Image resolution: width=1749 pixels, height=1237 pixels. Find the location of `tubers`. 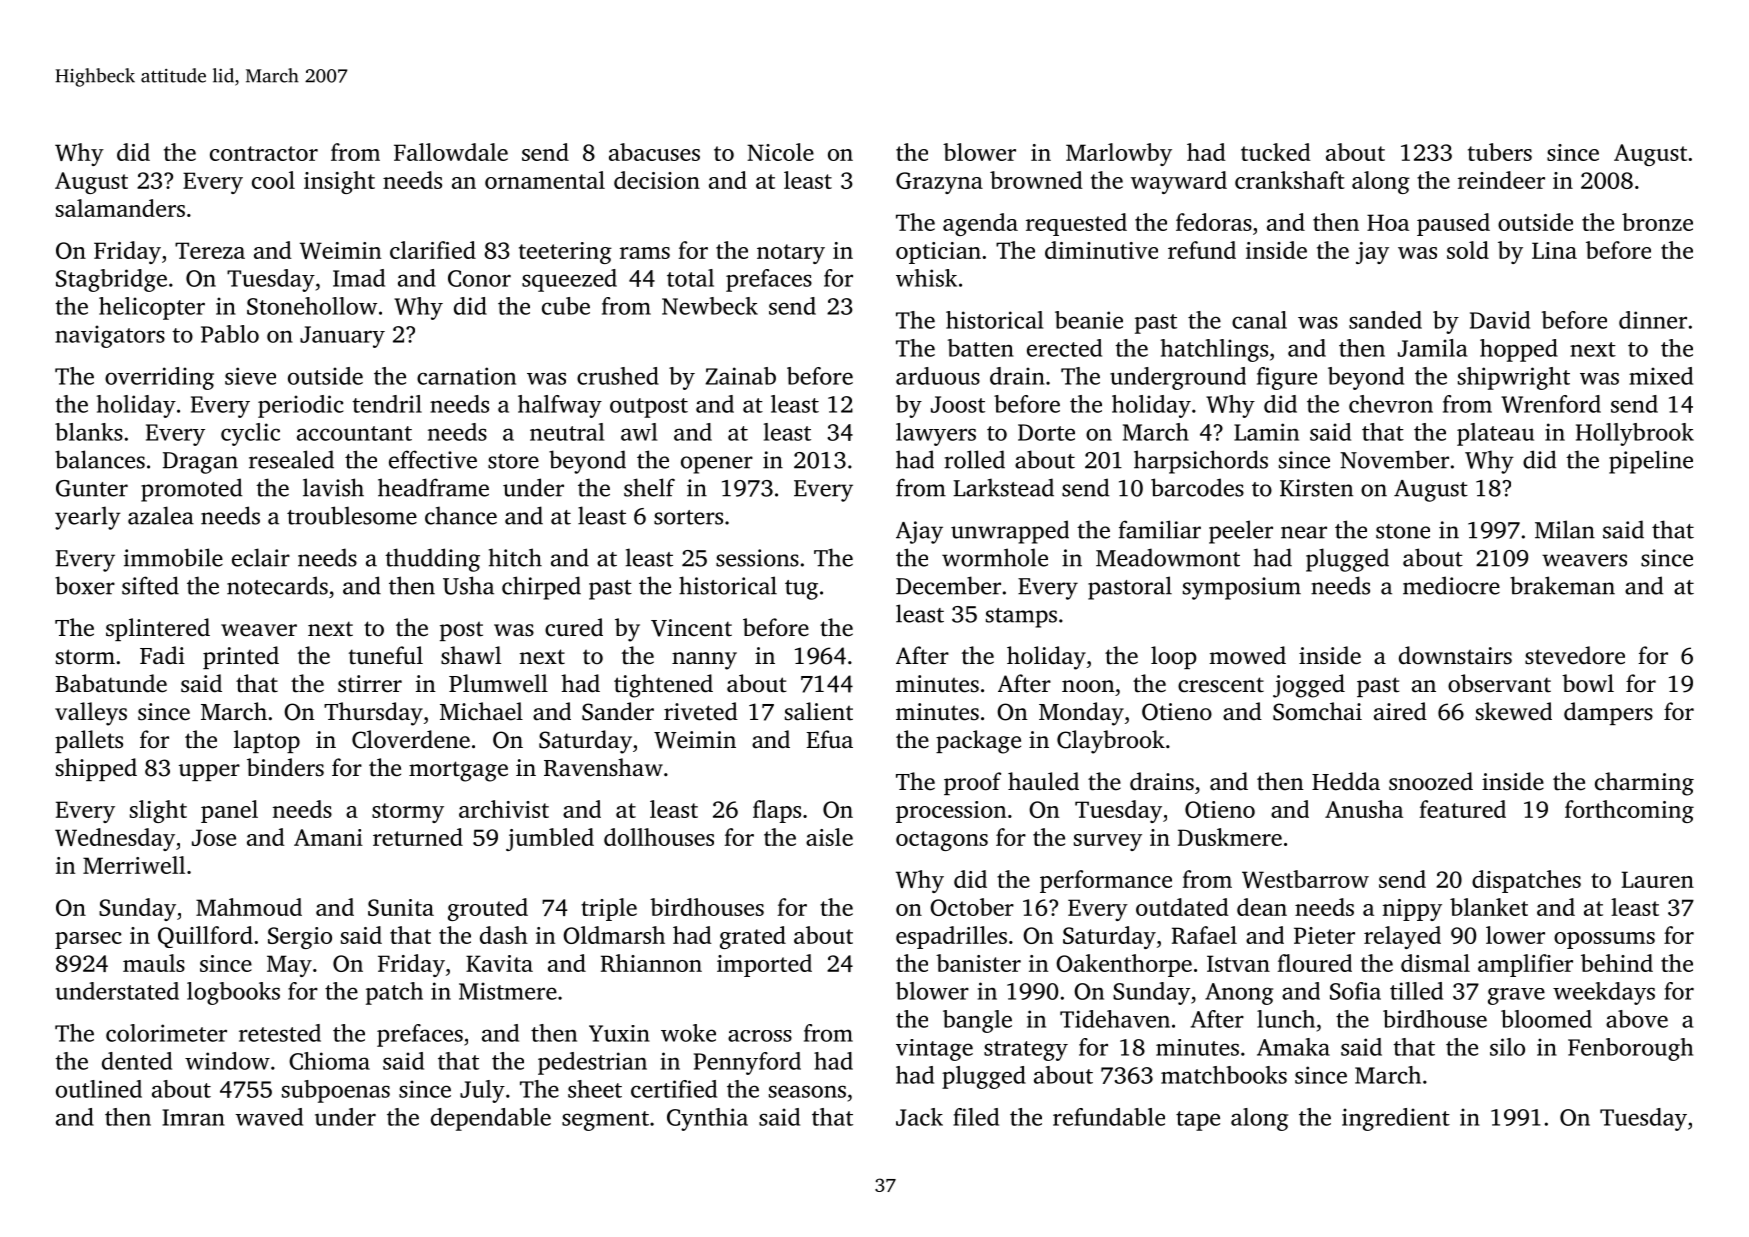

tubers is located at coordinates (1500, 152).
